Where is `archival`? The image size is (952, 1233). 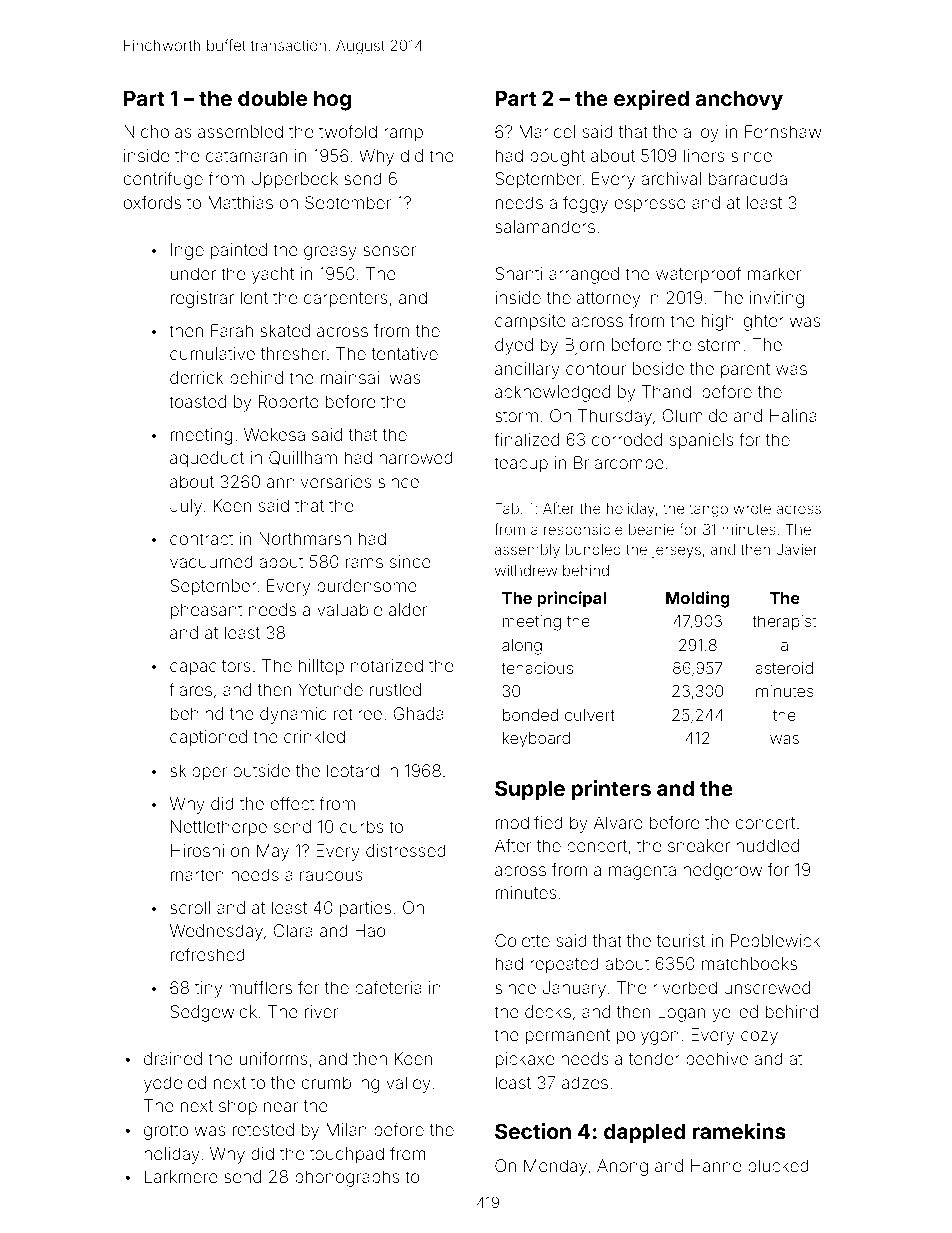
archival is located at coordinates (671, 178).
